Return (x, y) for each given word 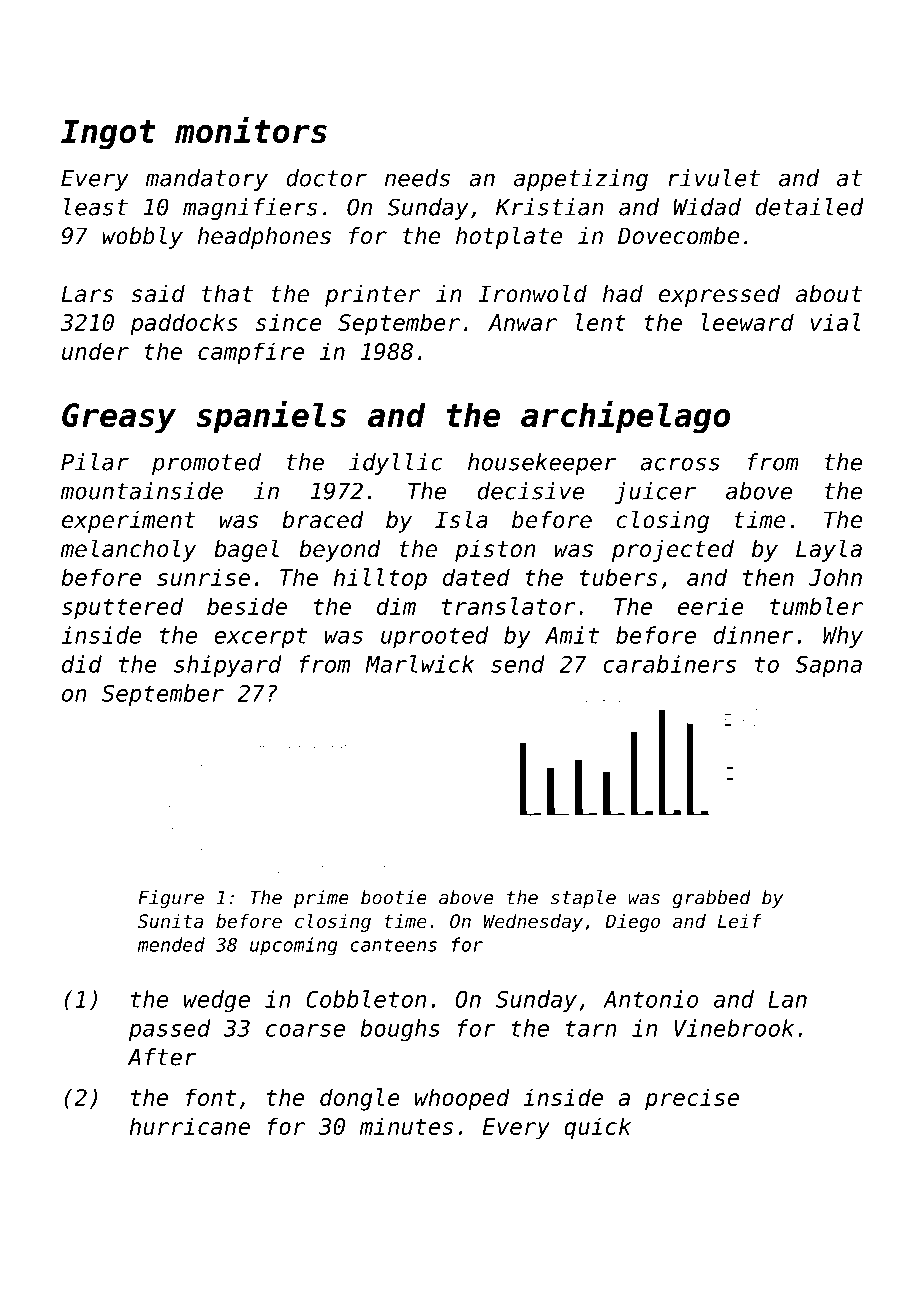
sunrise (203, 577)
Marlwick (419, 664)
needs (417, 178)
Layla (829, 550)
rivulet (714, 178)
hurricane (190, 1126)
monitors (251, 130)
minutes (406, 1126)
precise (692, 1099)
